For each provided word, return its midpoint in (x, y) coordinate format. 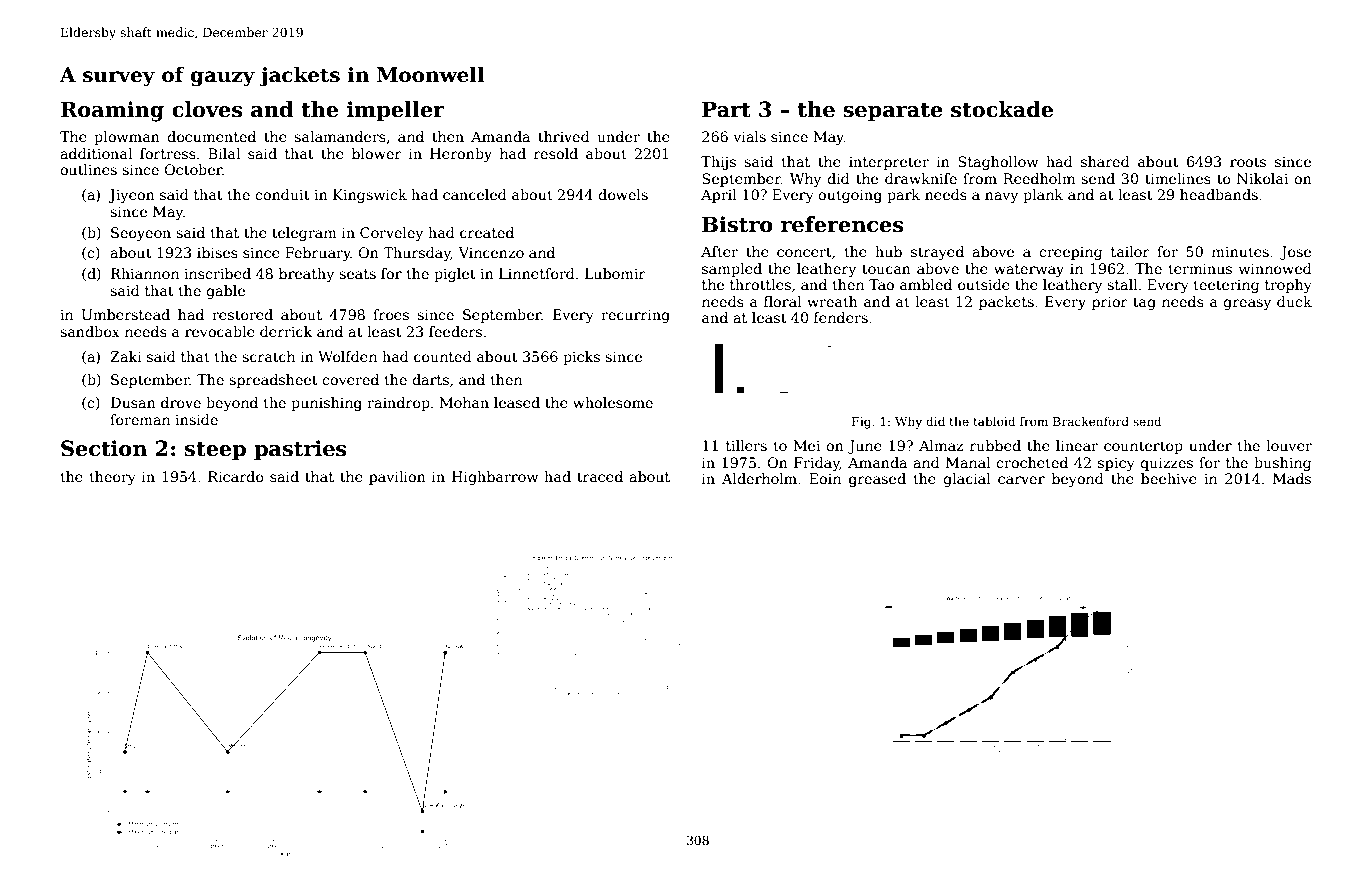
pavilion (397, 478)
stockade (1002, 109)
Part (726, 109)
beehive (1169, 478)
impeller (396, 111)
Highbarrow (495, 478)
